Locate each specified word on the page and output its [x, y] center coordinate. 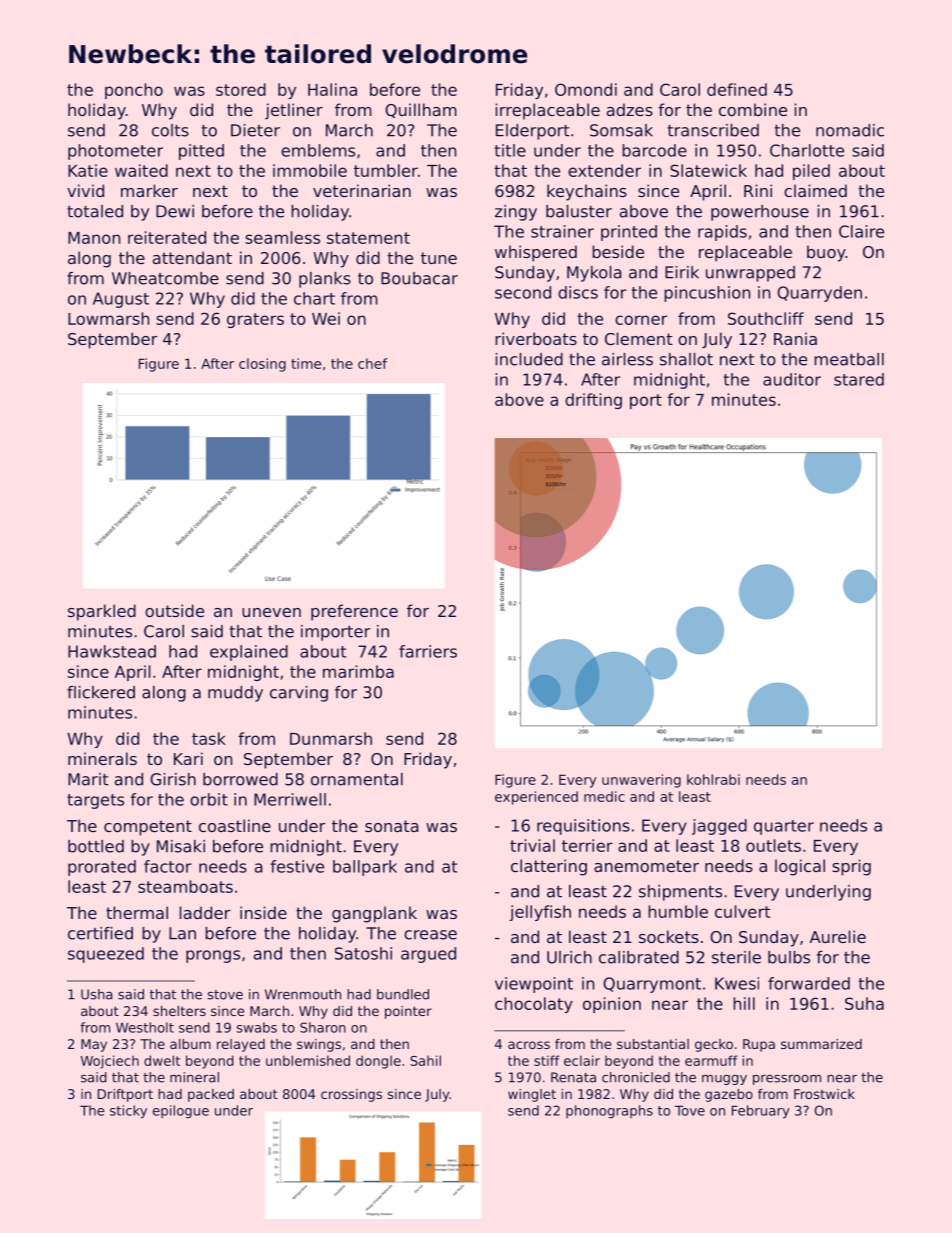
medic [604, 796]
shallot [686, 359]
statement [368, 238]
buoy [826, 253]
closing [262, 365]
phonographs [609, 1111]
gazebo [729, 1095]
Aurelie [838, 936]
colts [170, 130]
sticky [128, 1112]
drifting [593, 401]
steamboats [185, 886]
